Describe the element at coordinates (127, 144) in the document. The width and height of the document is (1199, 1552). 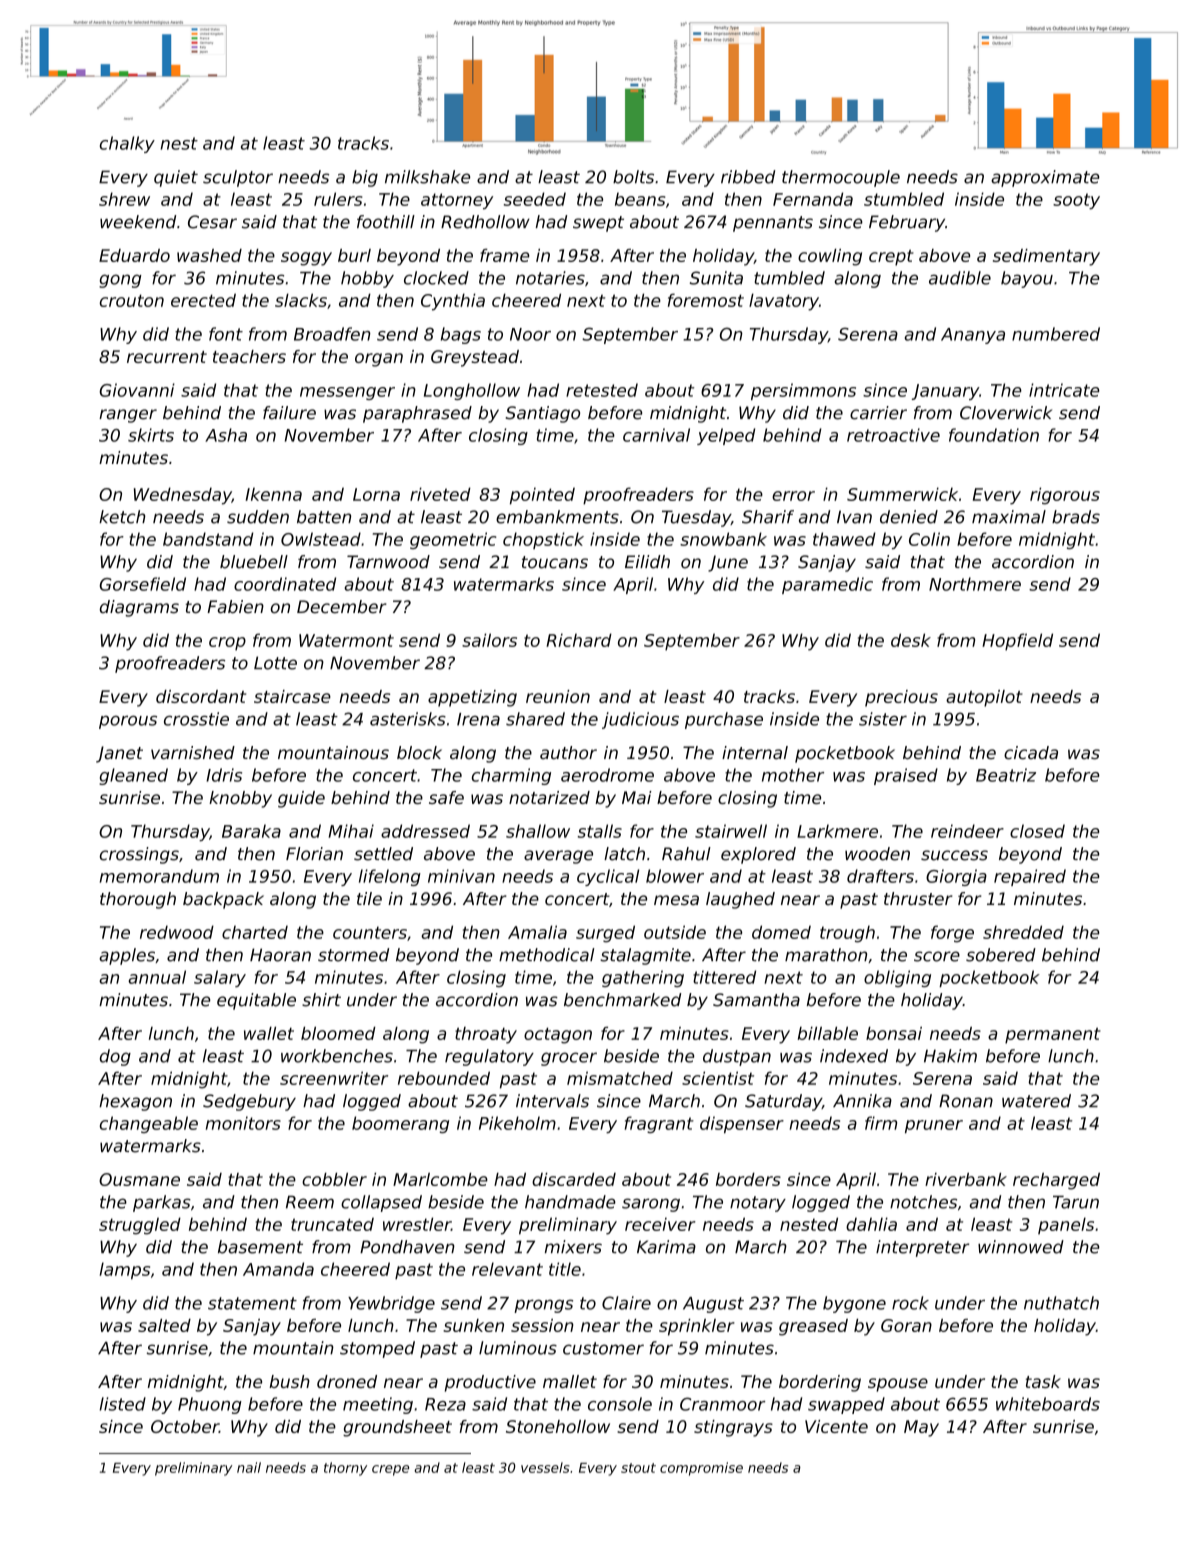
I see `chalky` at that location.
